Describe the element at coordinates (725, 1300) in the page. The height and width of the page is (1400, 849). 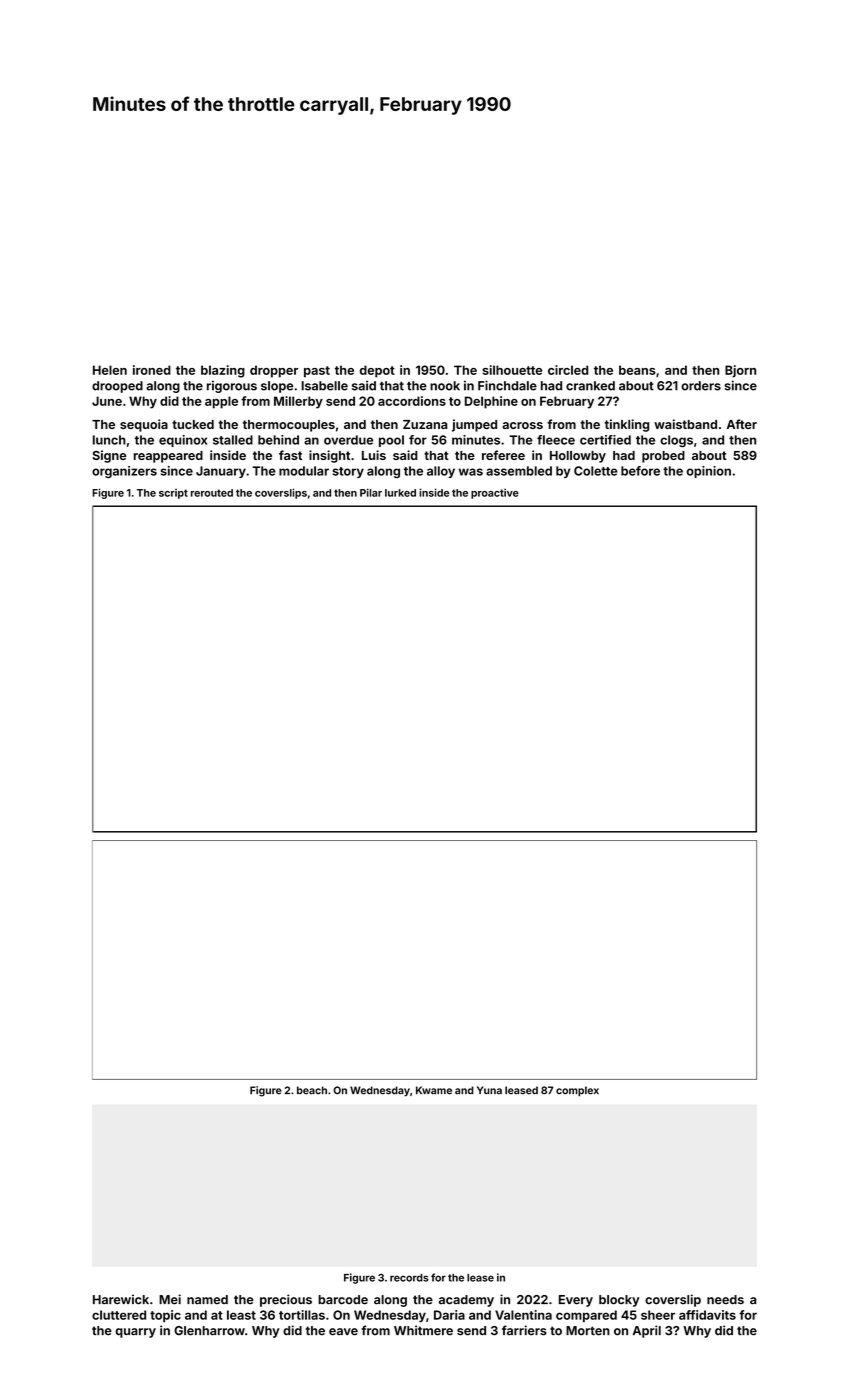
I see `needs` at that location.
